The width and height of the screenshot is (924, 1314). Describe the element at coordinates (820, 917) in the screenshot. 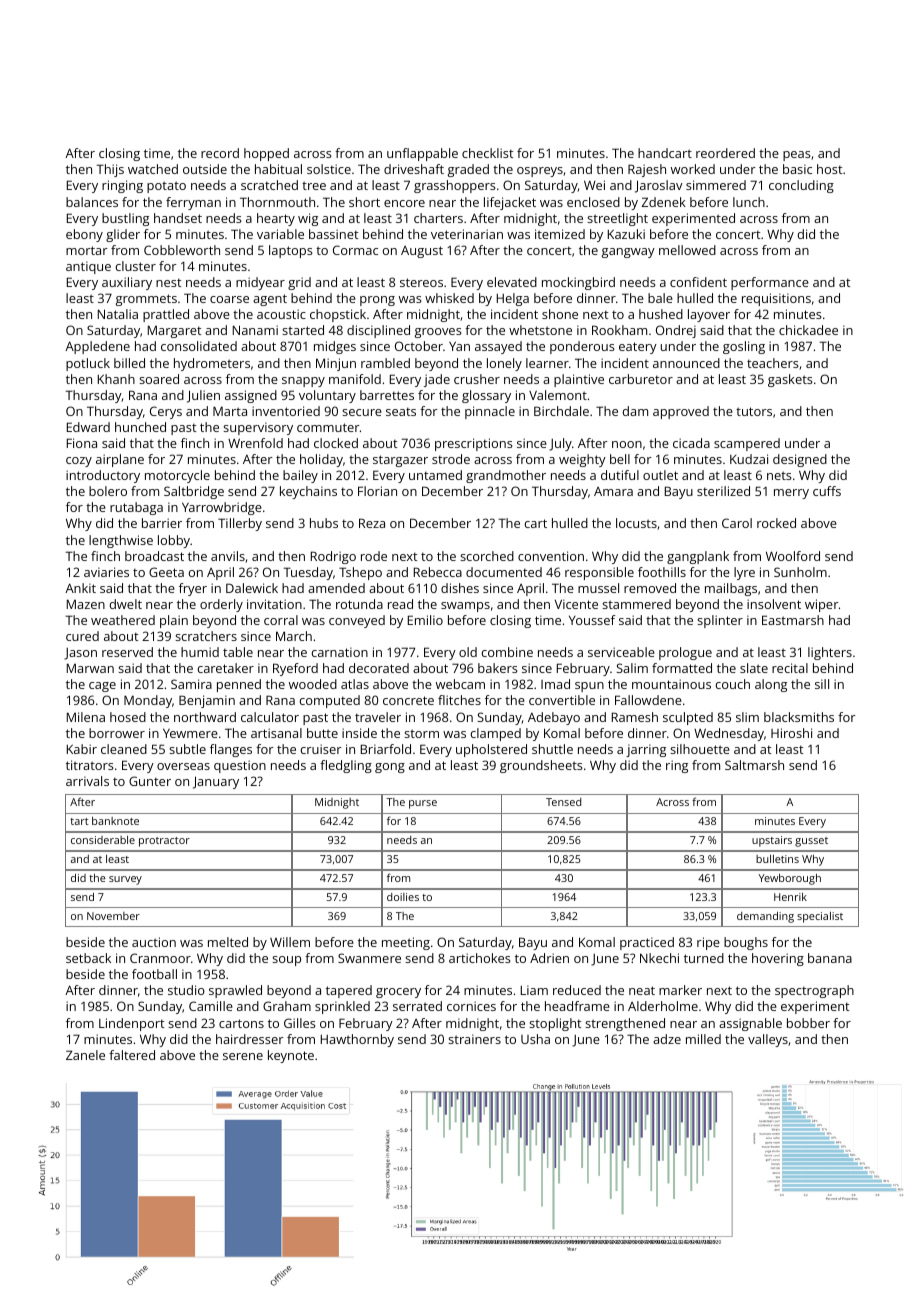

I see `specialist` at that location.
